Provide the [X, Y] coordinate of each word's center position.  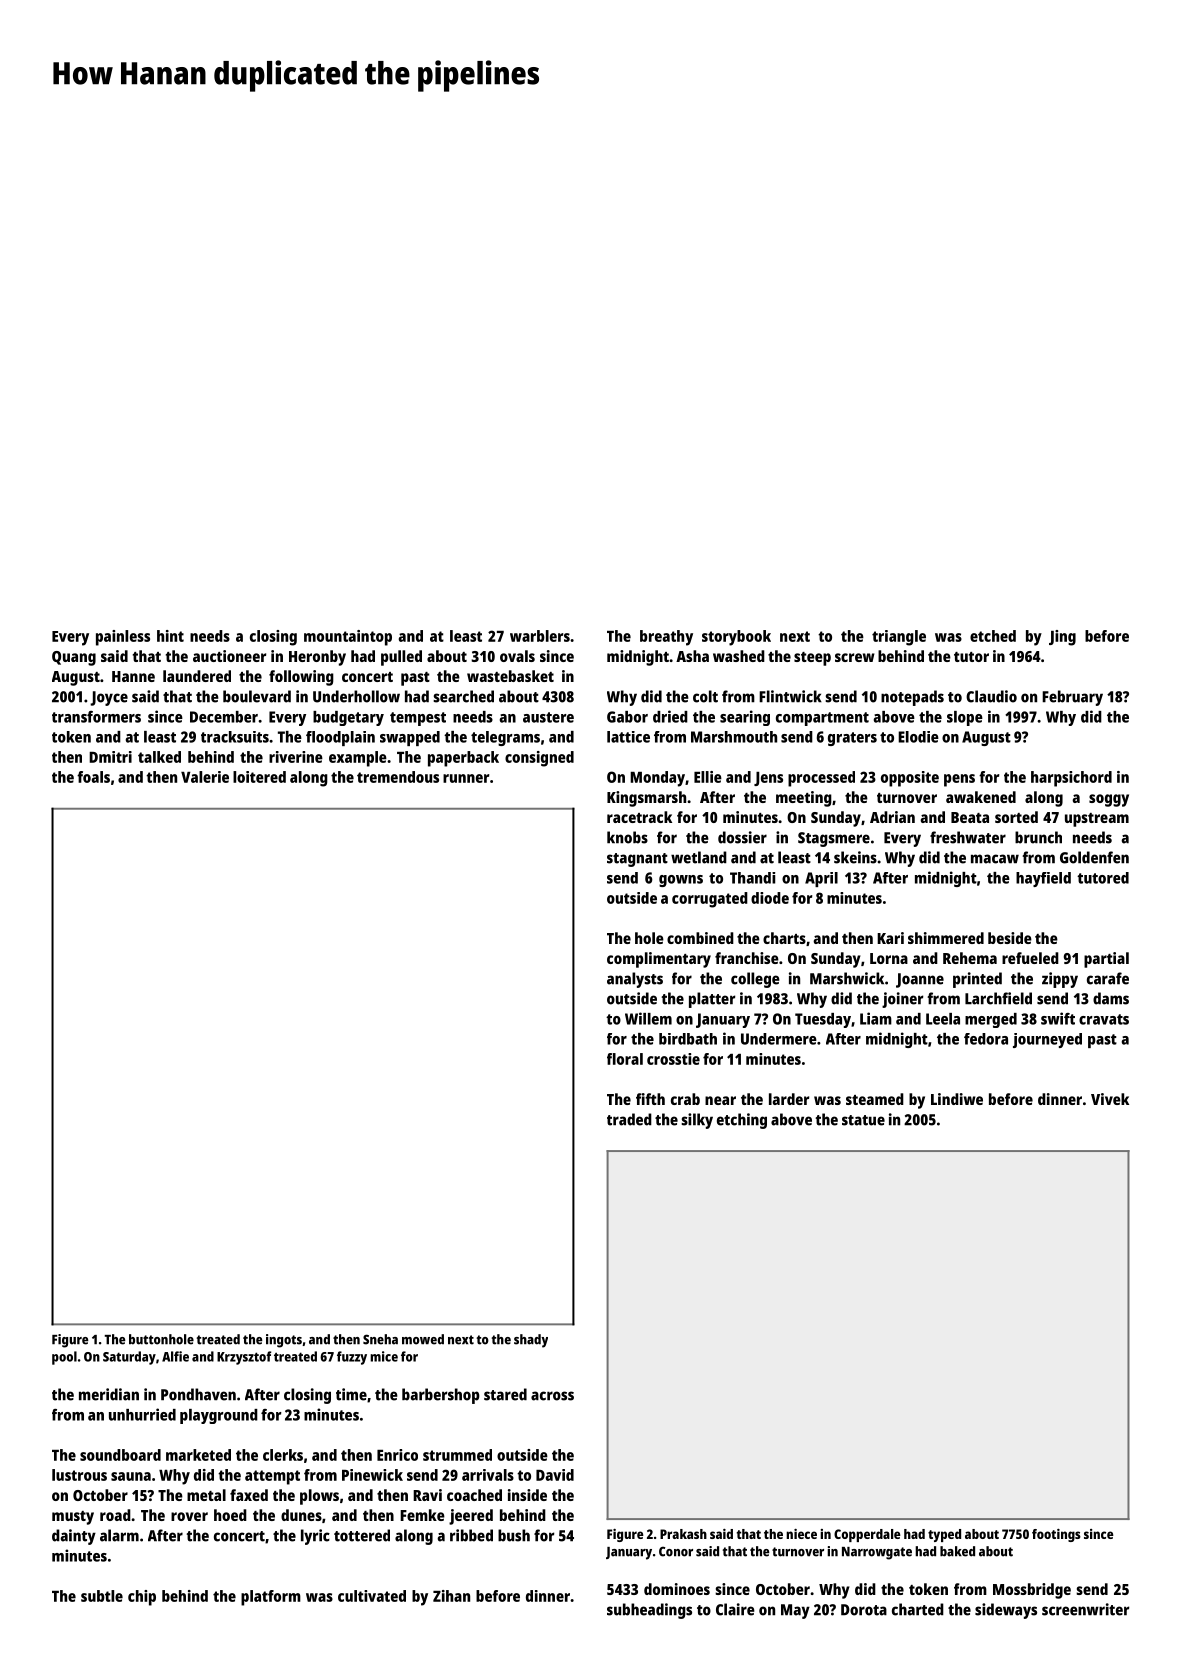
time [351, 1394]
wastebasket [510, 676]
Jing [1062, 638]
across [552, 1396]
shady [531, 1341]
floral [625, 1059]
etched [993, 636]
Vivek [1110, 1099]
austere [548, 717]
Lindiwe [957, 1099]
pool [64, 1358]
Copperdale [867, 1535]
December [224, 717]
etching [742, 1121]
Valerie [205, 777]
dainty [74, 1537]
